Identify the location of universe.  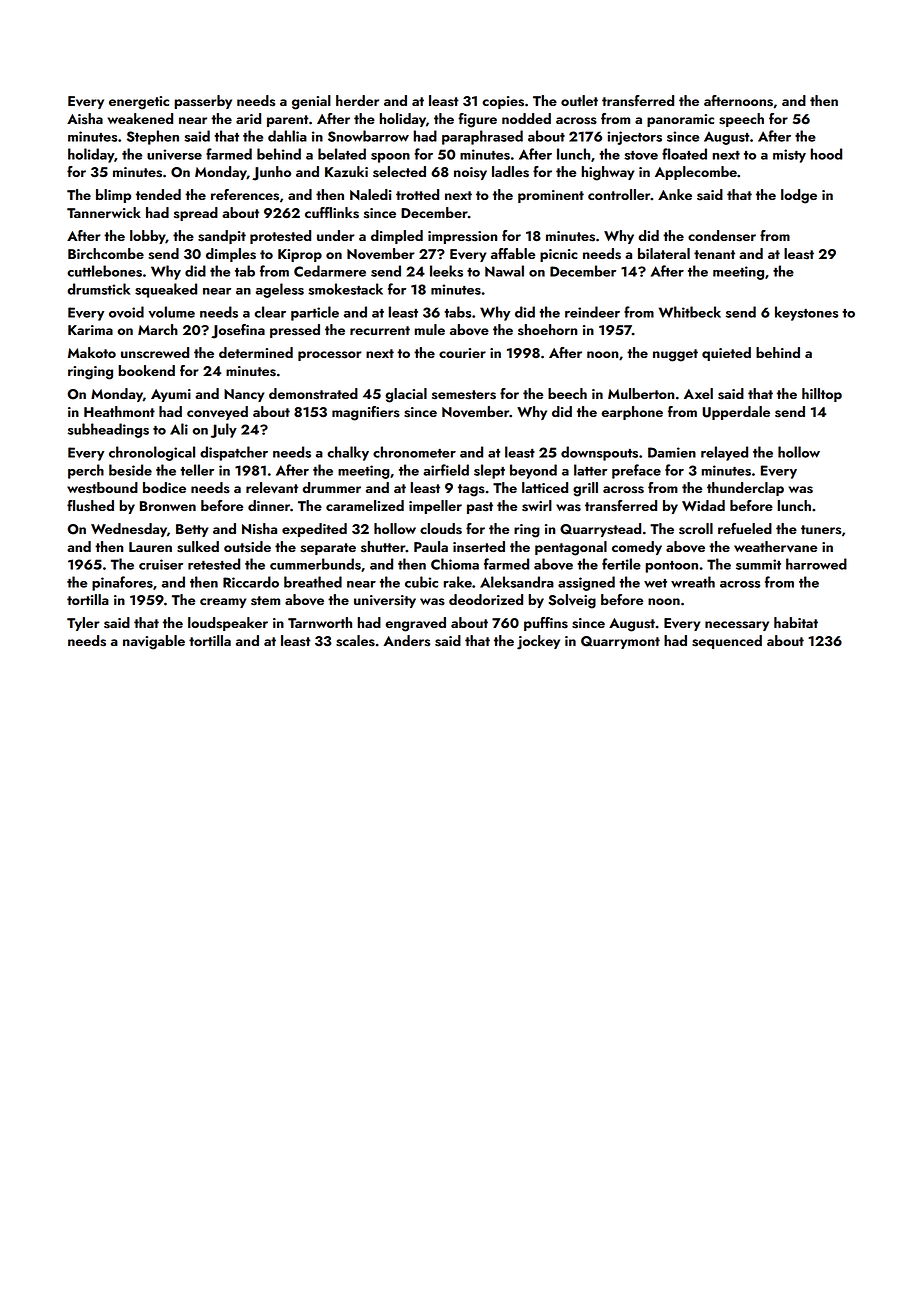
(174, 154).
